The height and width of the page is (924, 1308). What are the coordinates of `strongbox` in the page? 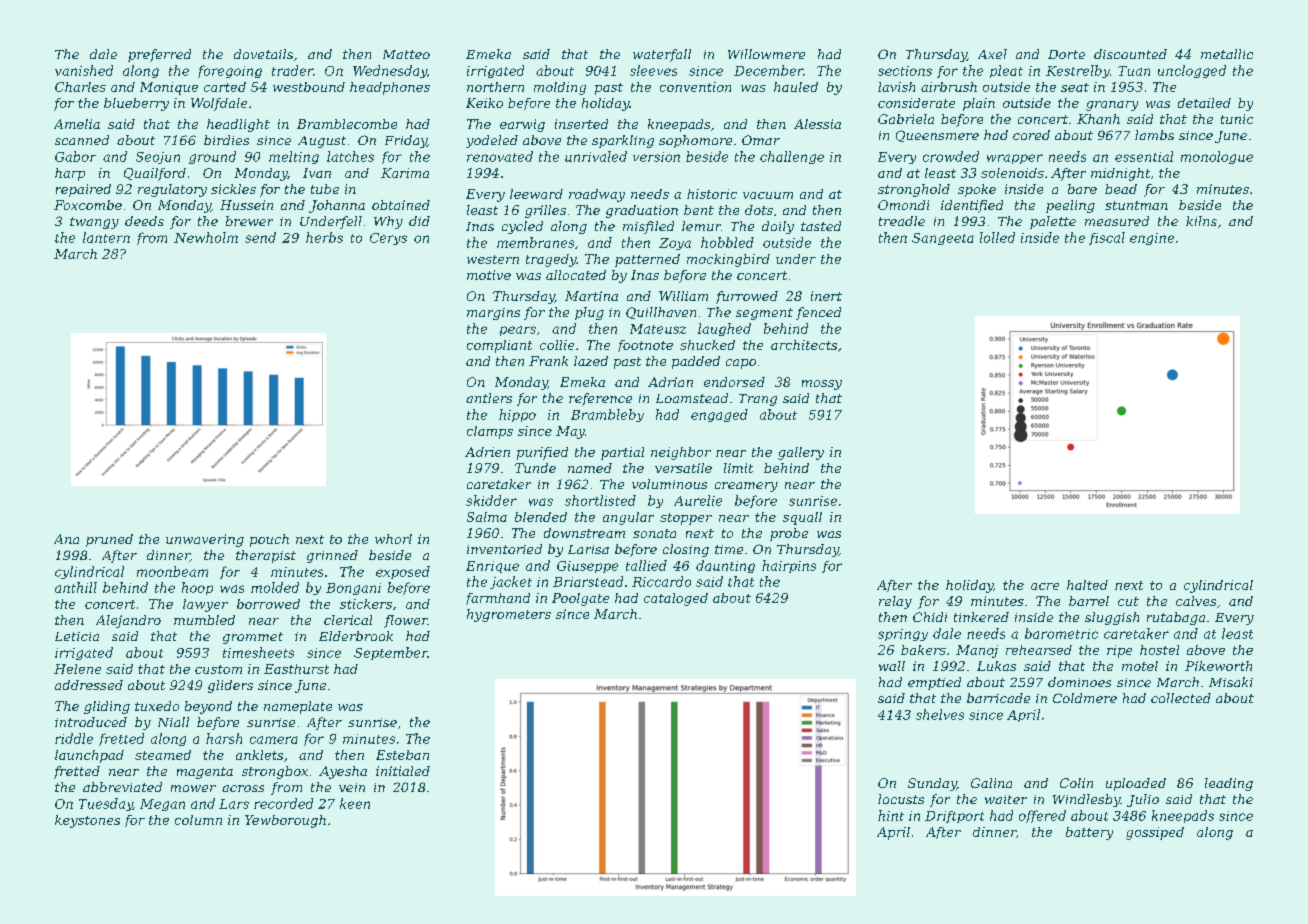 It's located at (275, 772).
